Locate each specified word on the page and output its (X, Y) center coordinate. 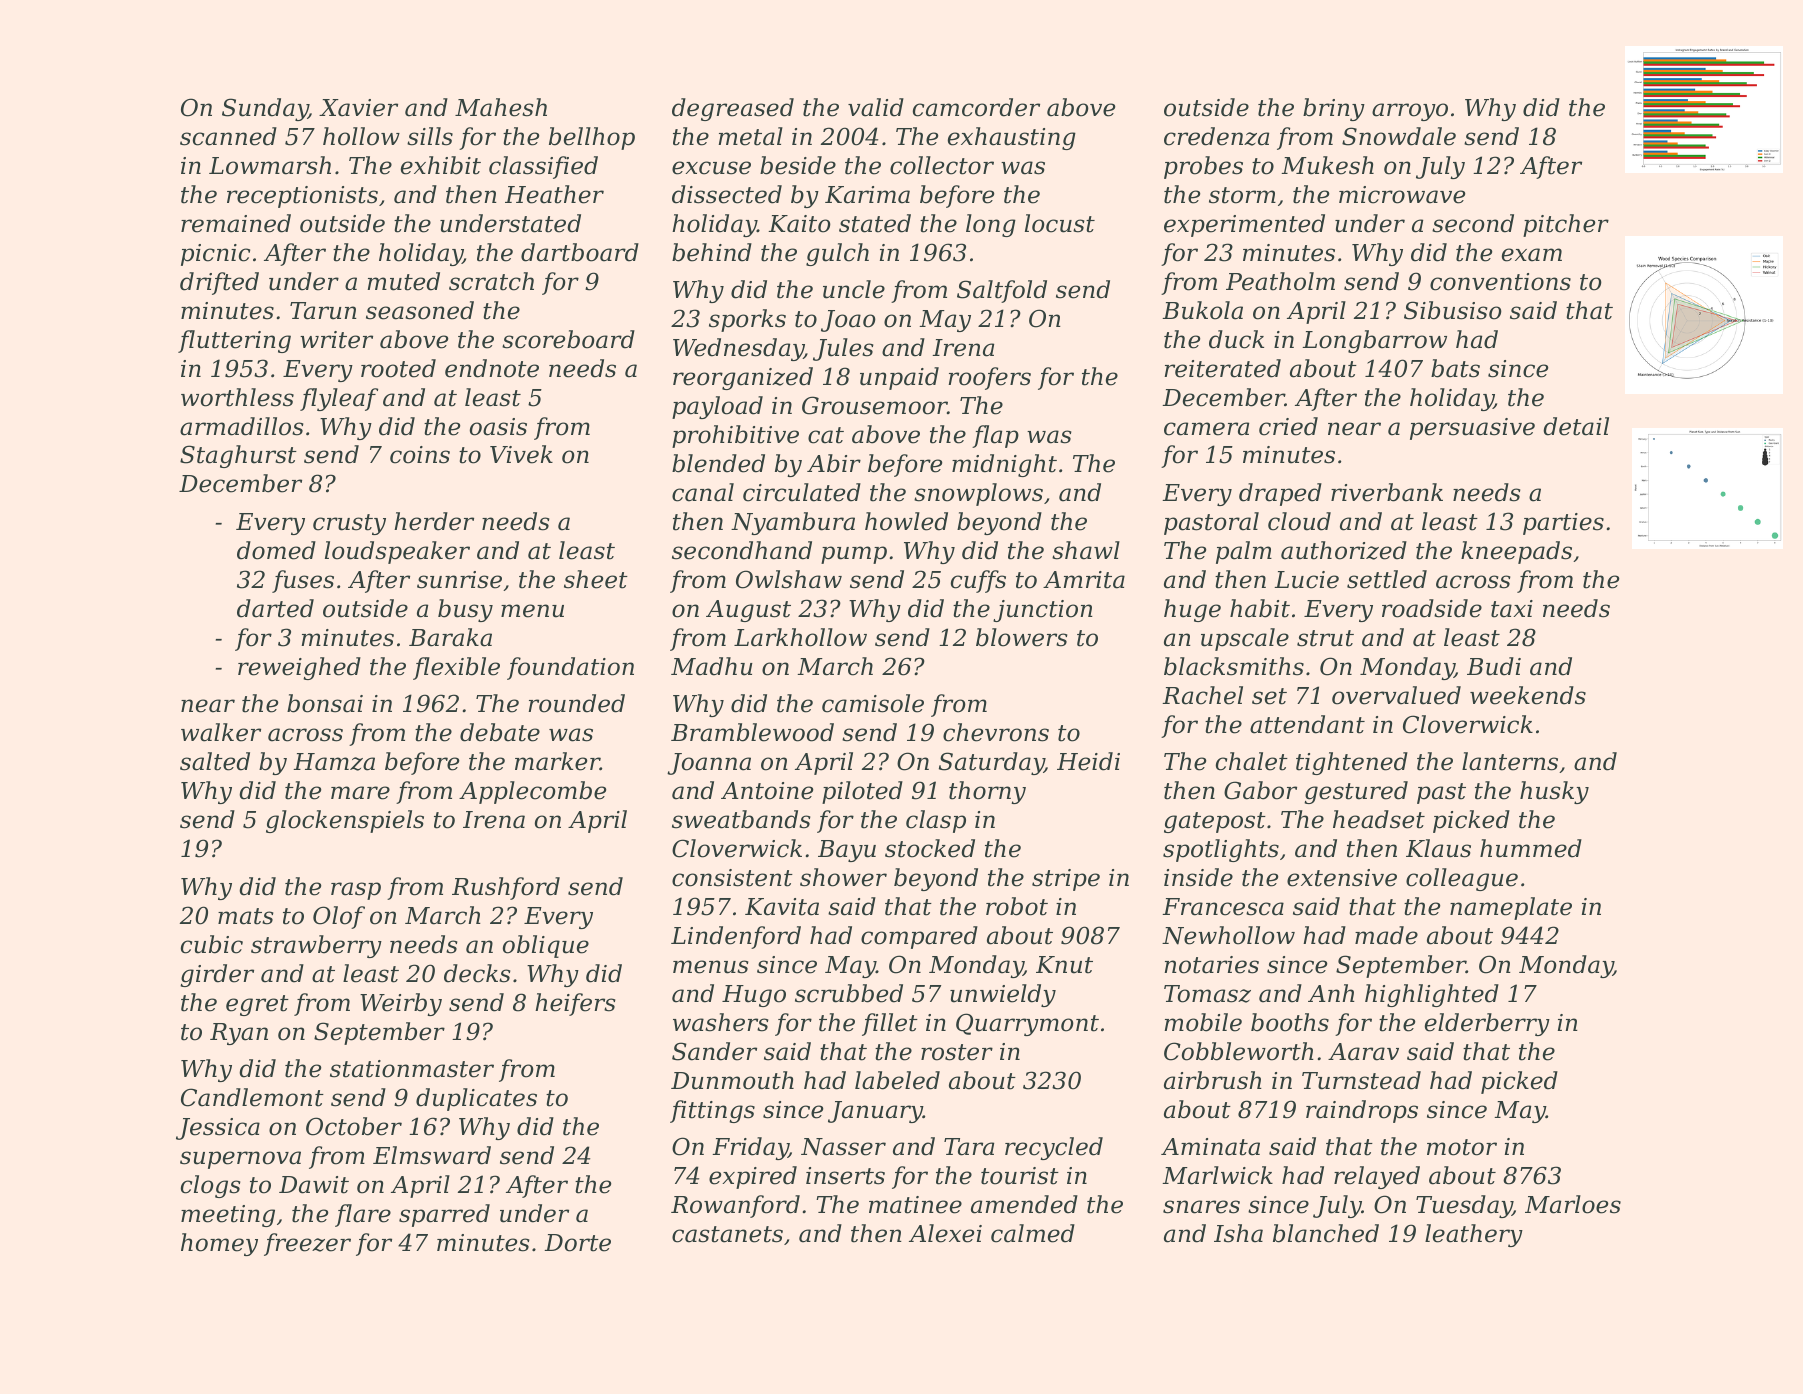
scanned (228, 136)
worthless (237, 397)
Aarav (1363, 1052)
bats (1455, 368)
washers (720, 1022)
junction (1043, 611)
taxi (1512, 609)
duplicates (476, 1099)
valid (876, 107)
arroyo (1410, 112)
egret (257, 1005)
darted (275, 608)
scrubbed (849, 993)
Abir (834, 463)
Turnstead (1361, 1080)
